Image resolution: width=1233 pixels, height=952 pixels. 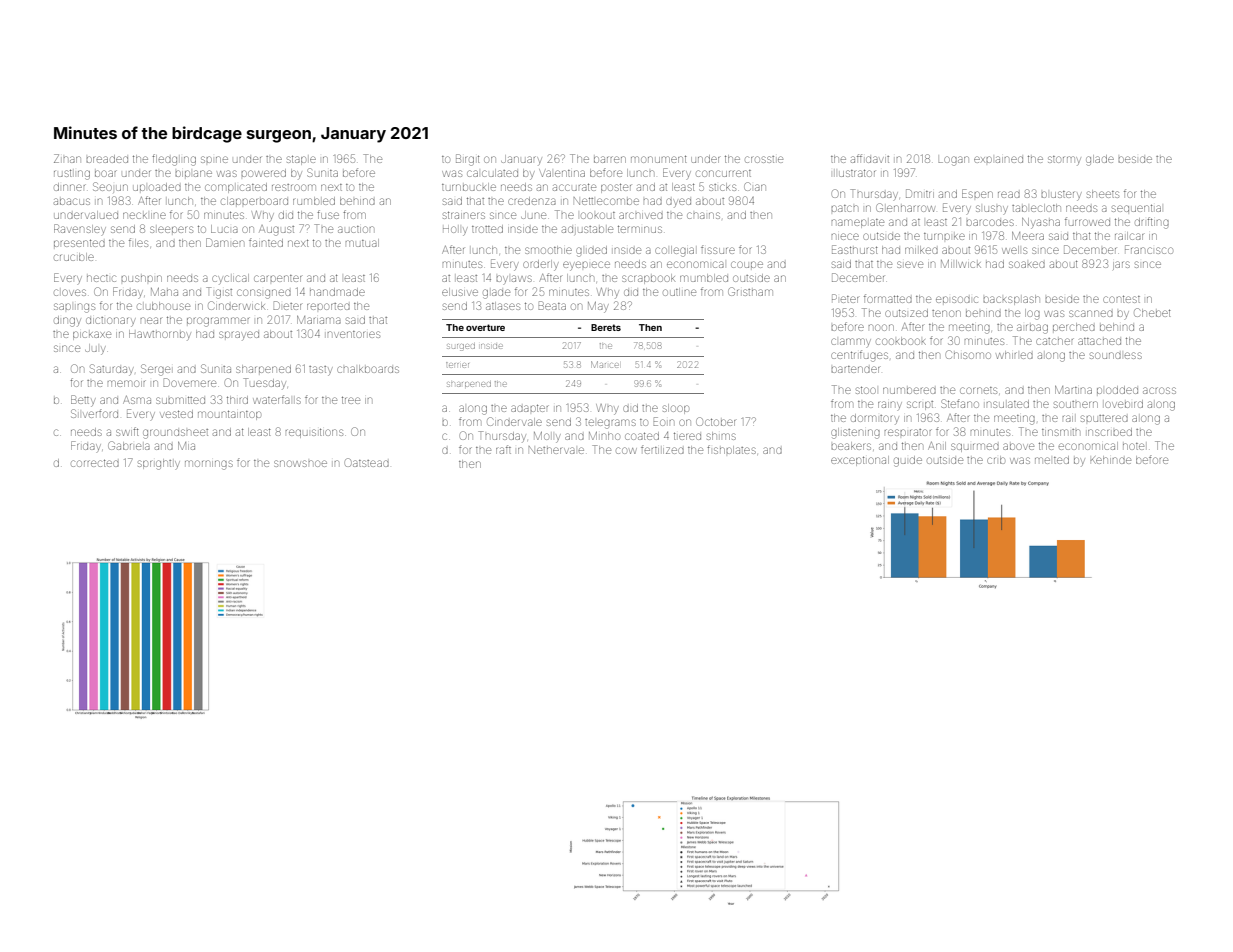 What do you see at coordinates (92, 335) in the screenshot?
I see `pickaxe` at bounding box center [92, 335].
